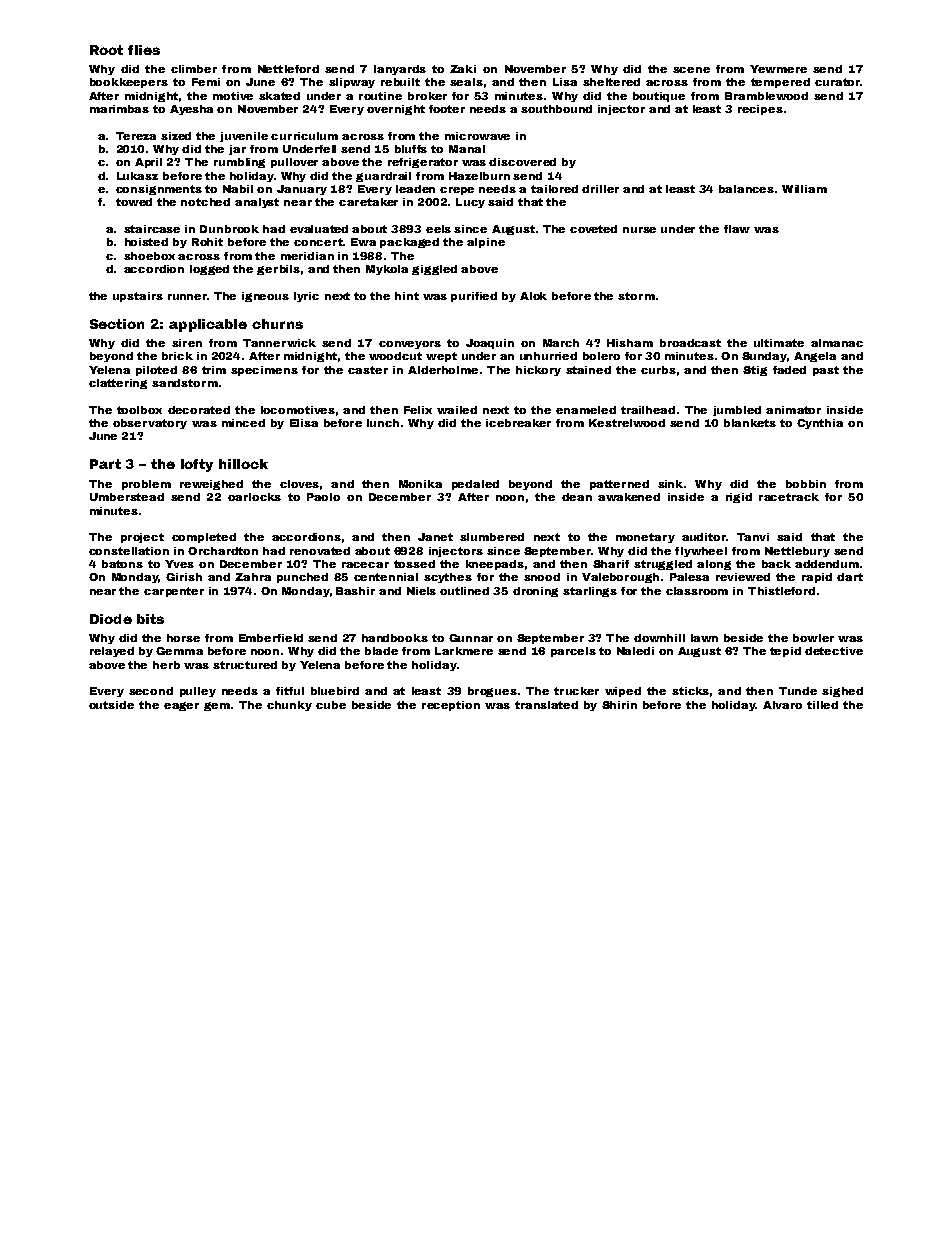 The height and width of the page is (1233, 952). I want to click on analyst, so click(257, 203).
